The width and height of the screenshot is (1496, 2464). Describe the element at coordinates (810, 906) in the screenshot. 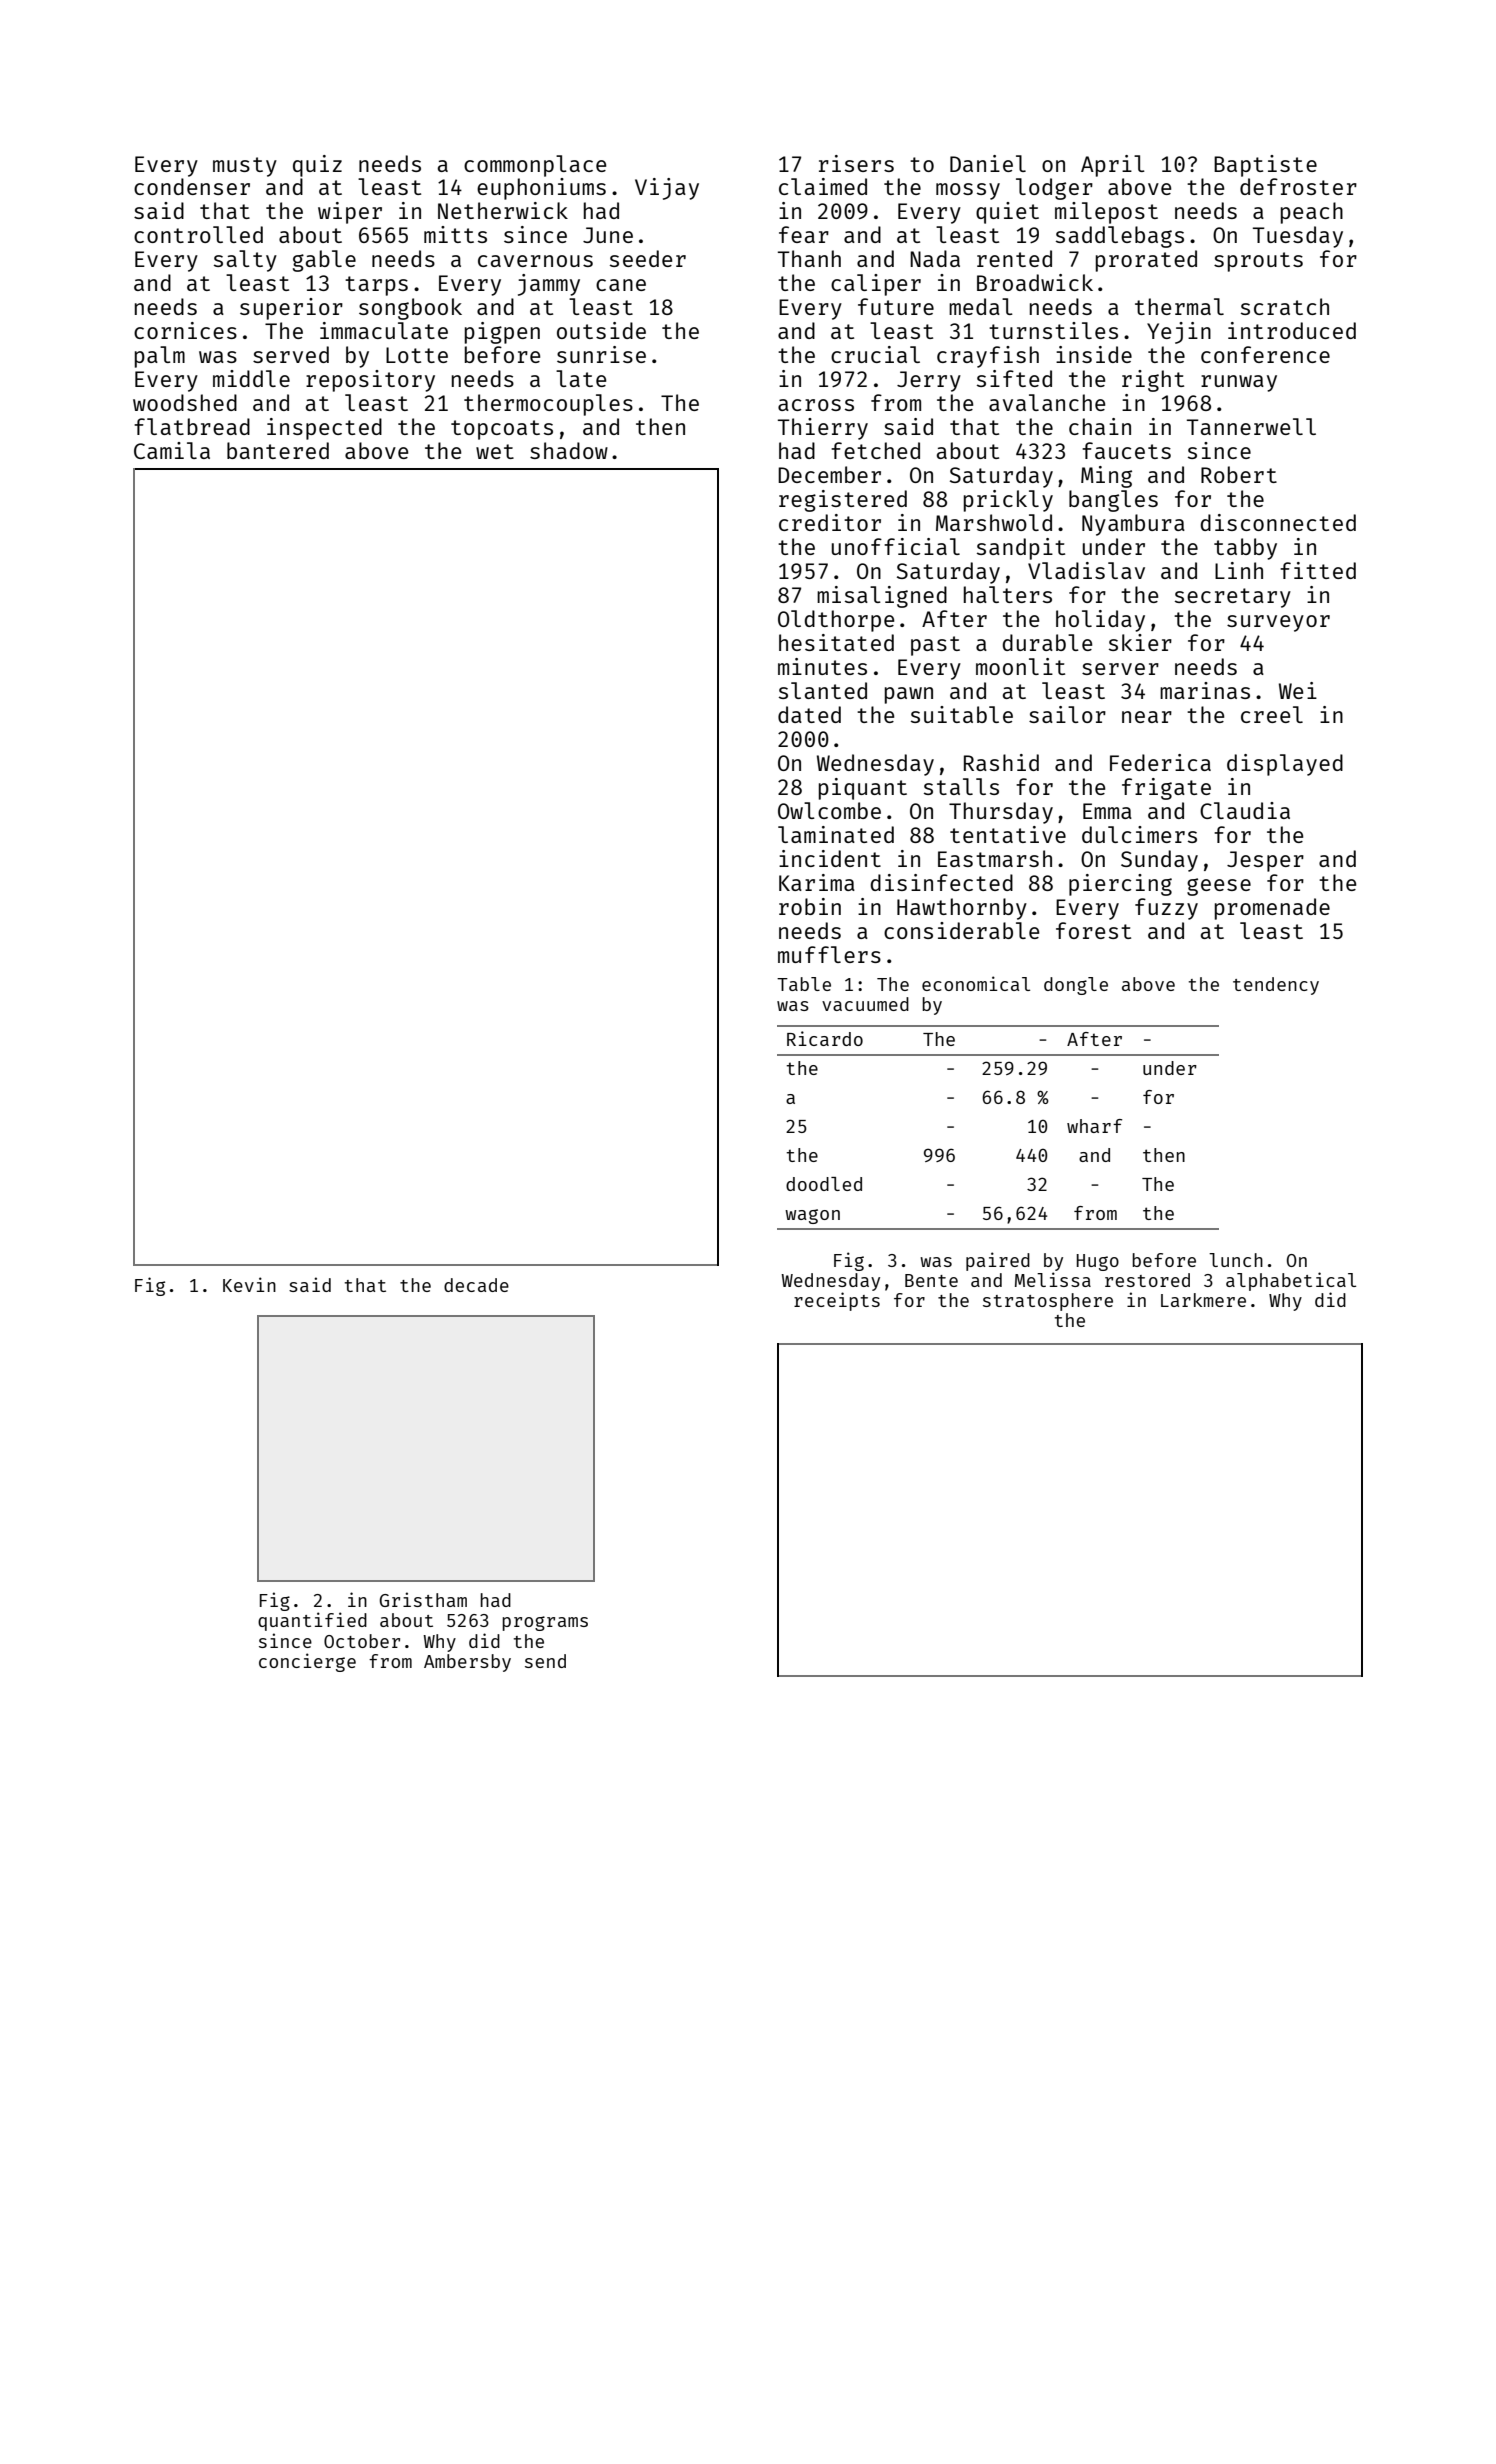

I see `robin` at that location.
